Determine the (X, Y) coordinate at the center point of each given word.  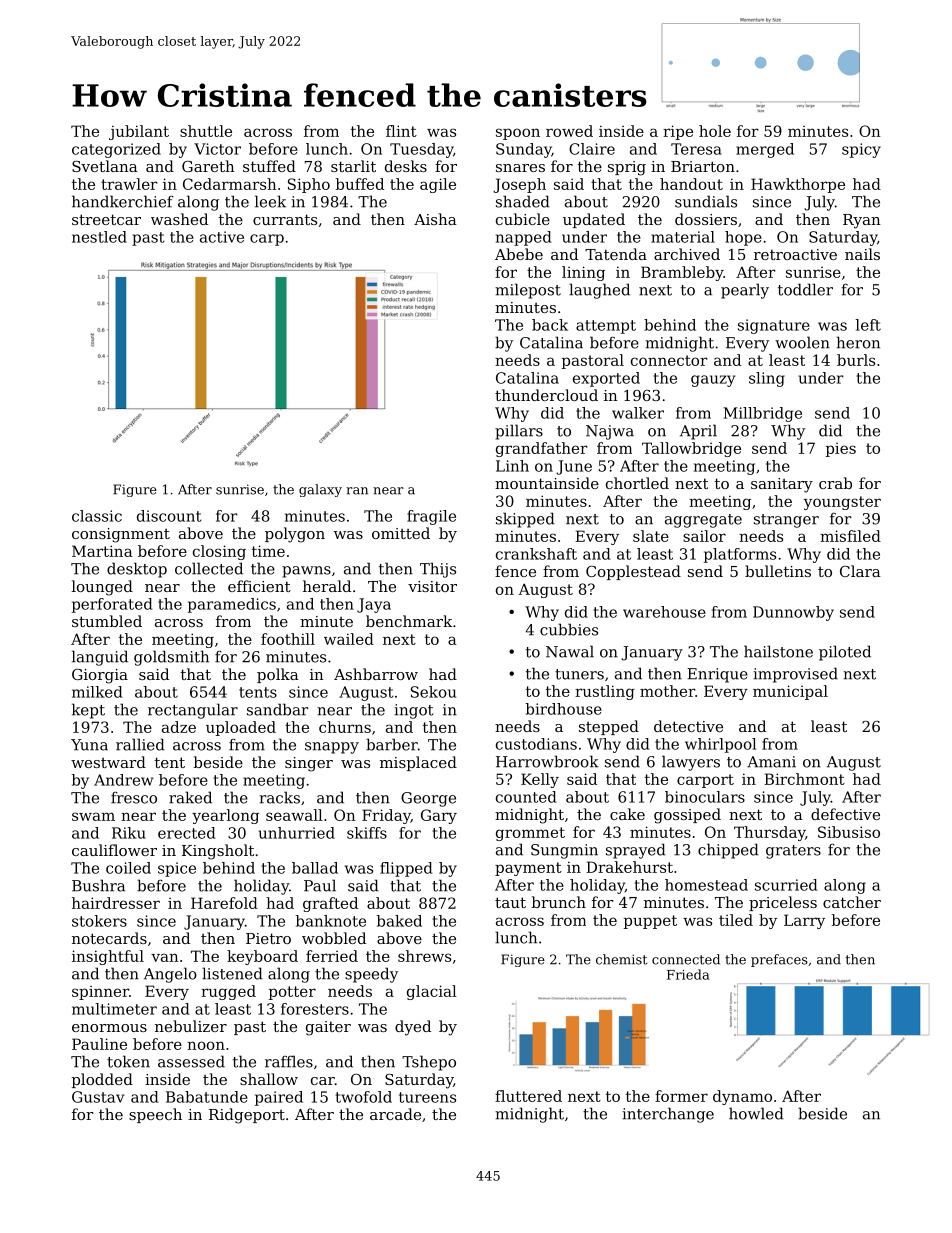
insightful (108, 957)
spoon (518, 134)
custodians (536, 744)
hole (715, 131)
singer (309, 764)
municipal (790, 692)
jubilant (139, 132)
